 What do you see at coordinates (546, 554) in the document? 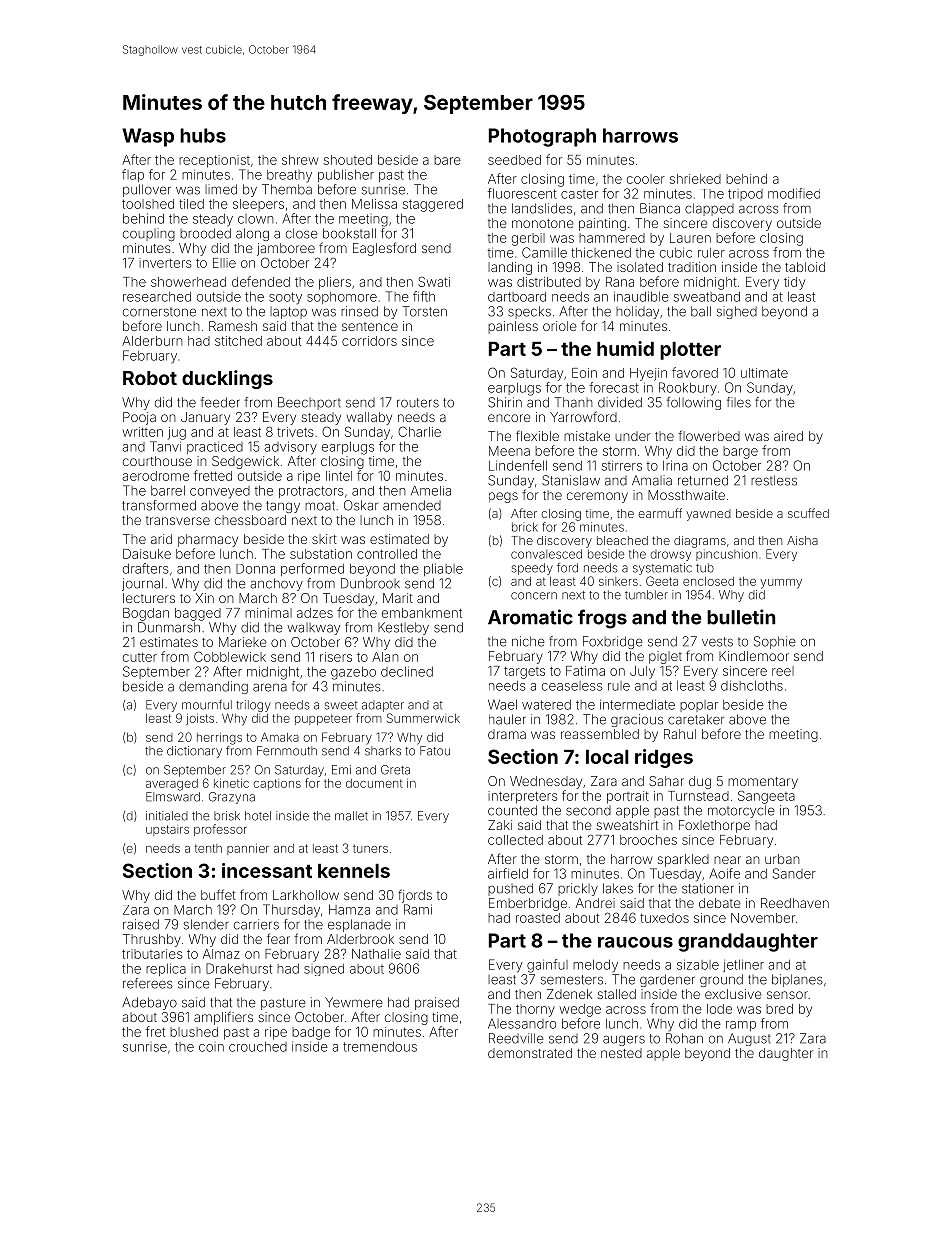
I see `convalesced` at bounding box center [546, 554].
